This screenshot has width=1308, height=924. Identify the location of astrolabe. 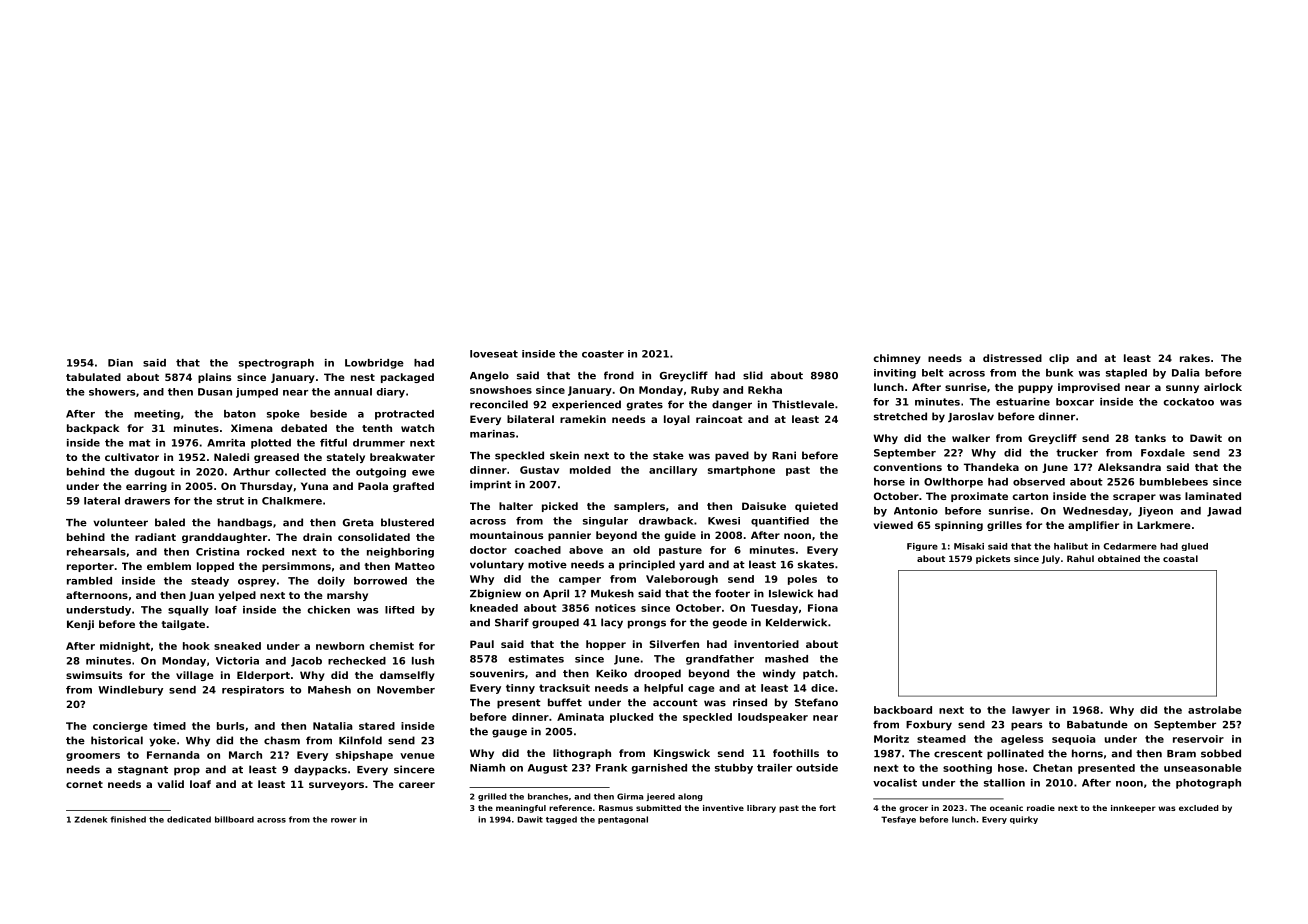
(1215, 710).
